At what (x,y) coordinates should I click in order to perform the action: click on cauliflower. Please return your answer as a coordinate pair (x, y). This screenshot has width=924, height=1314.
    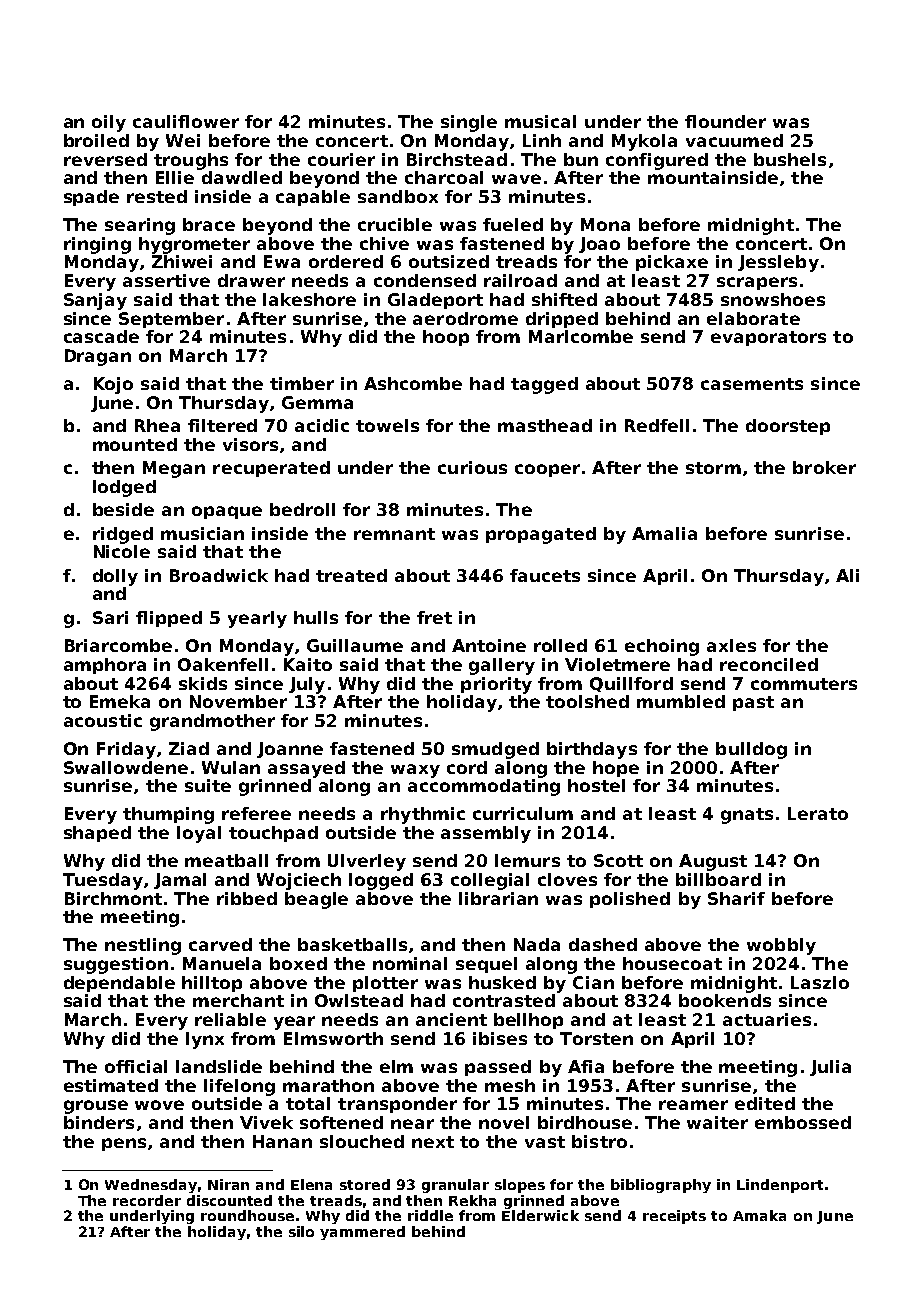
    Looking at the image, I should click on (186, 121).
